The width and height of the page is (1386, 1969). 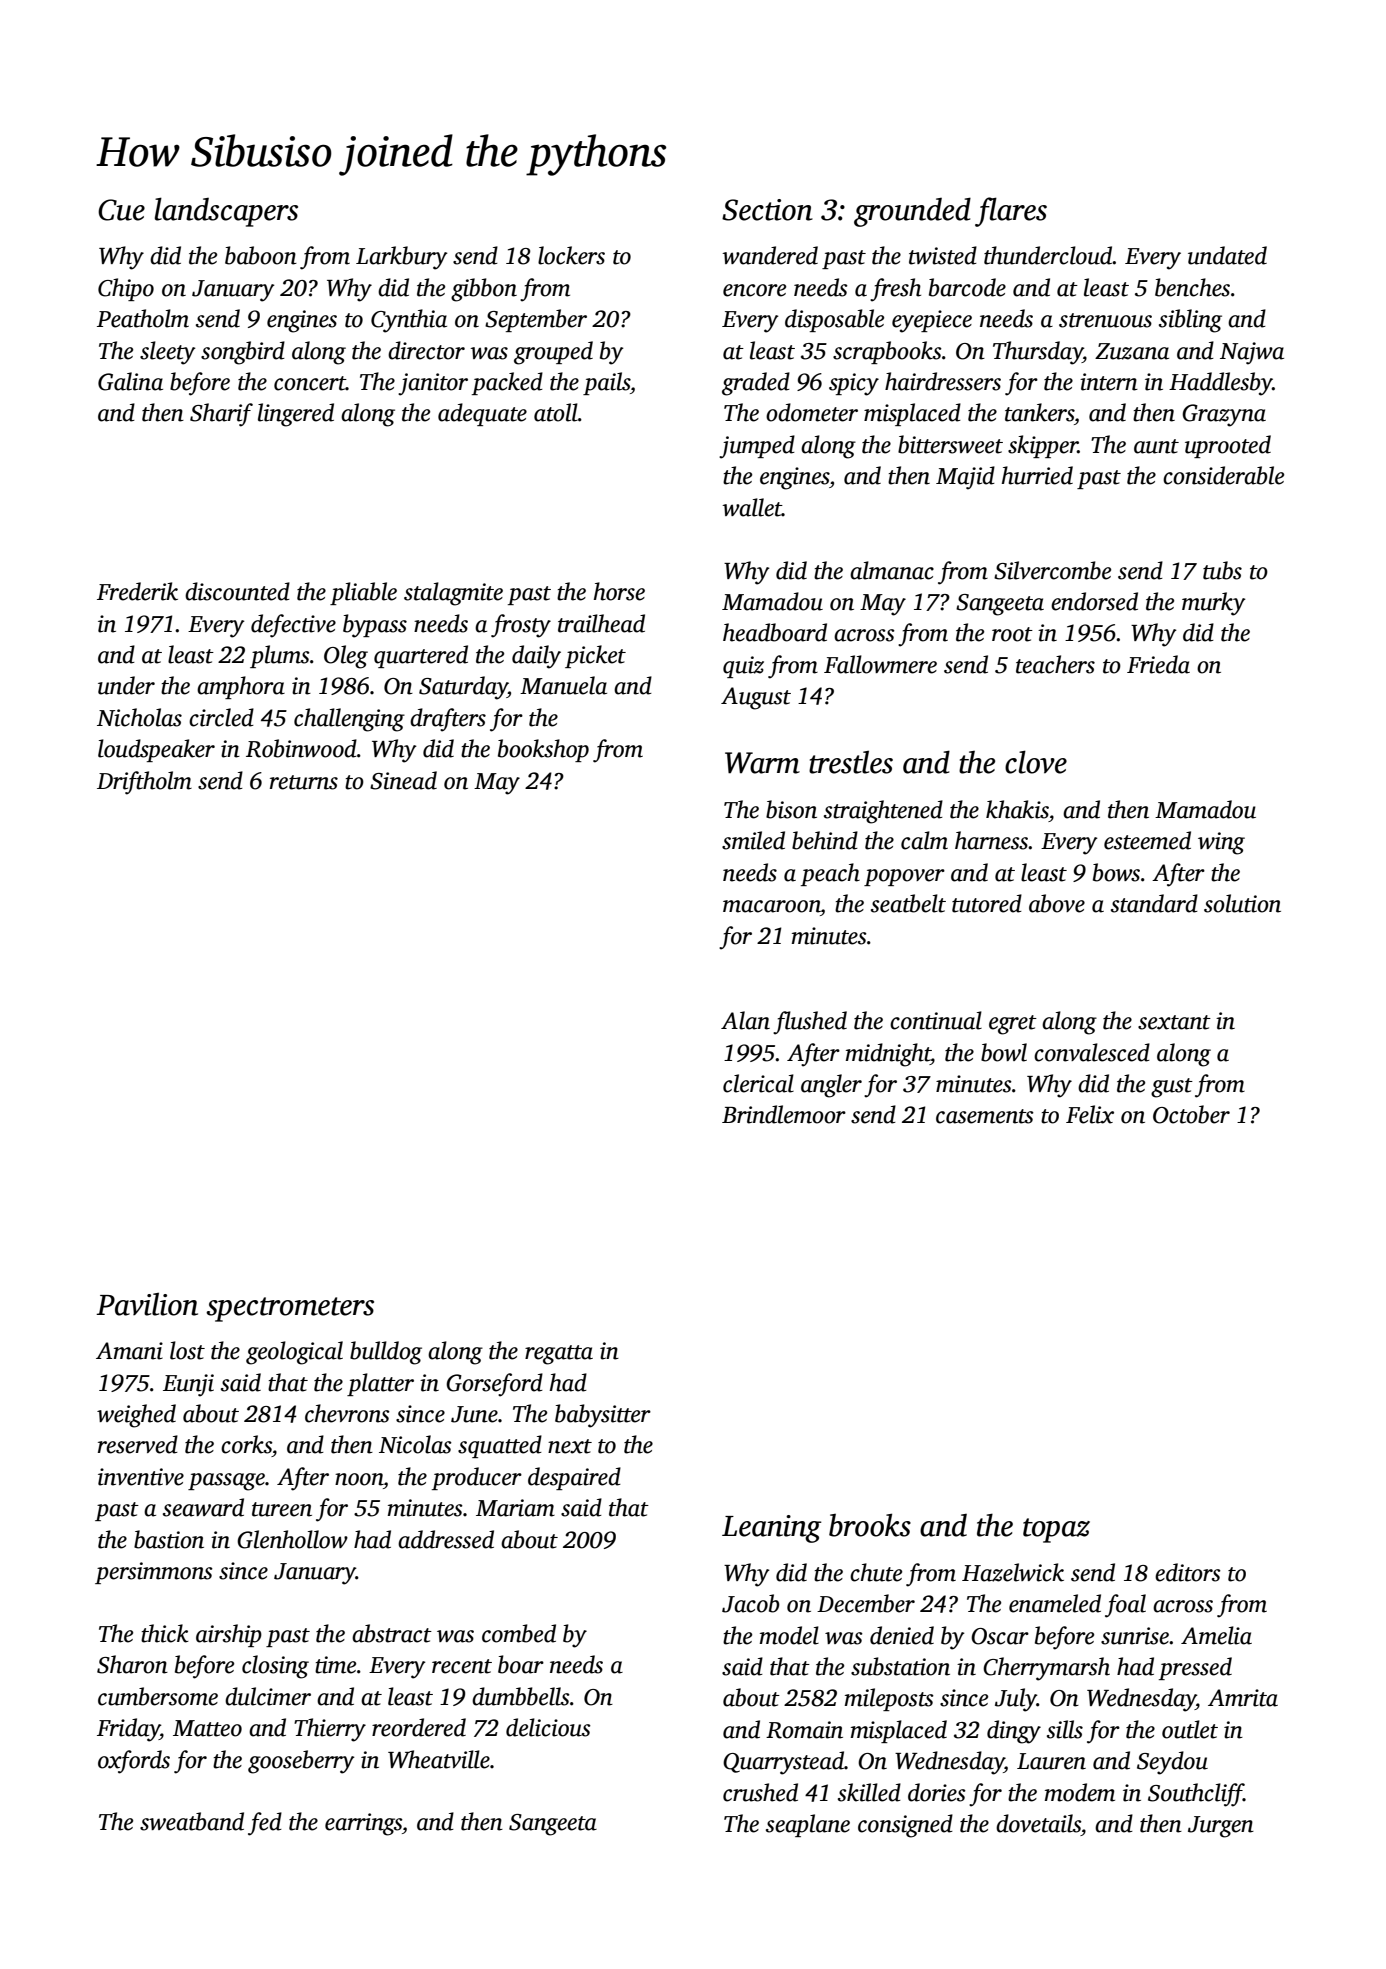 What do you see at coordinates (1188, 1572) in the page?
I see `editors` at bounding box center [1188, 1572].
